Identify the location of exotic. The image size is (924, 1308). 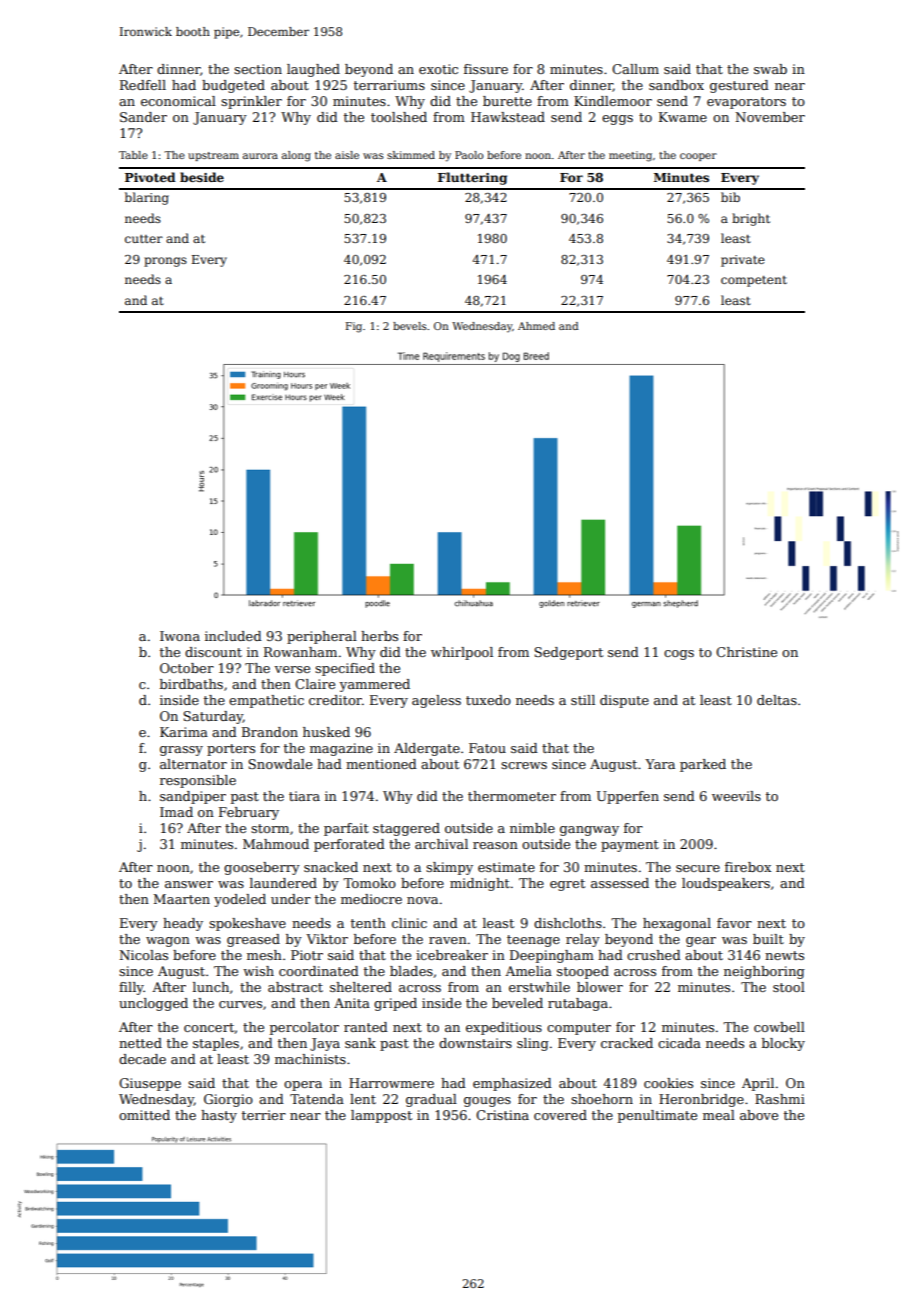
(438, 69).
